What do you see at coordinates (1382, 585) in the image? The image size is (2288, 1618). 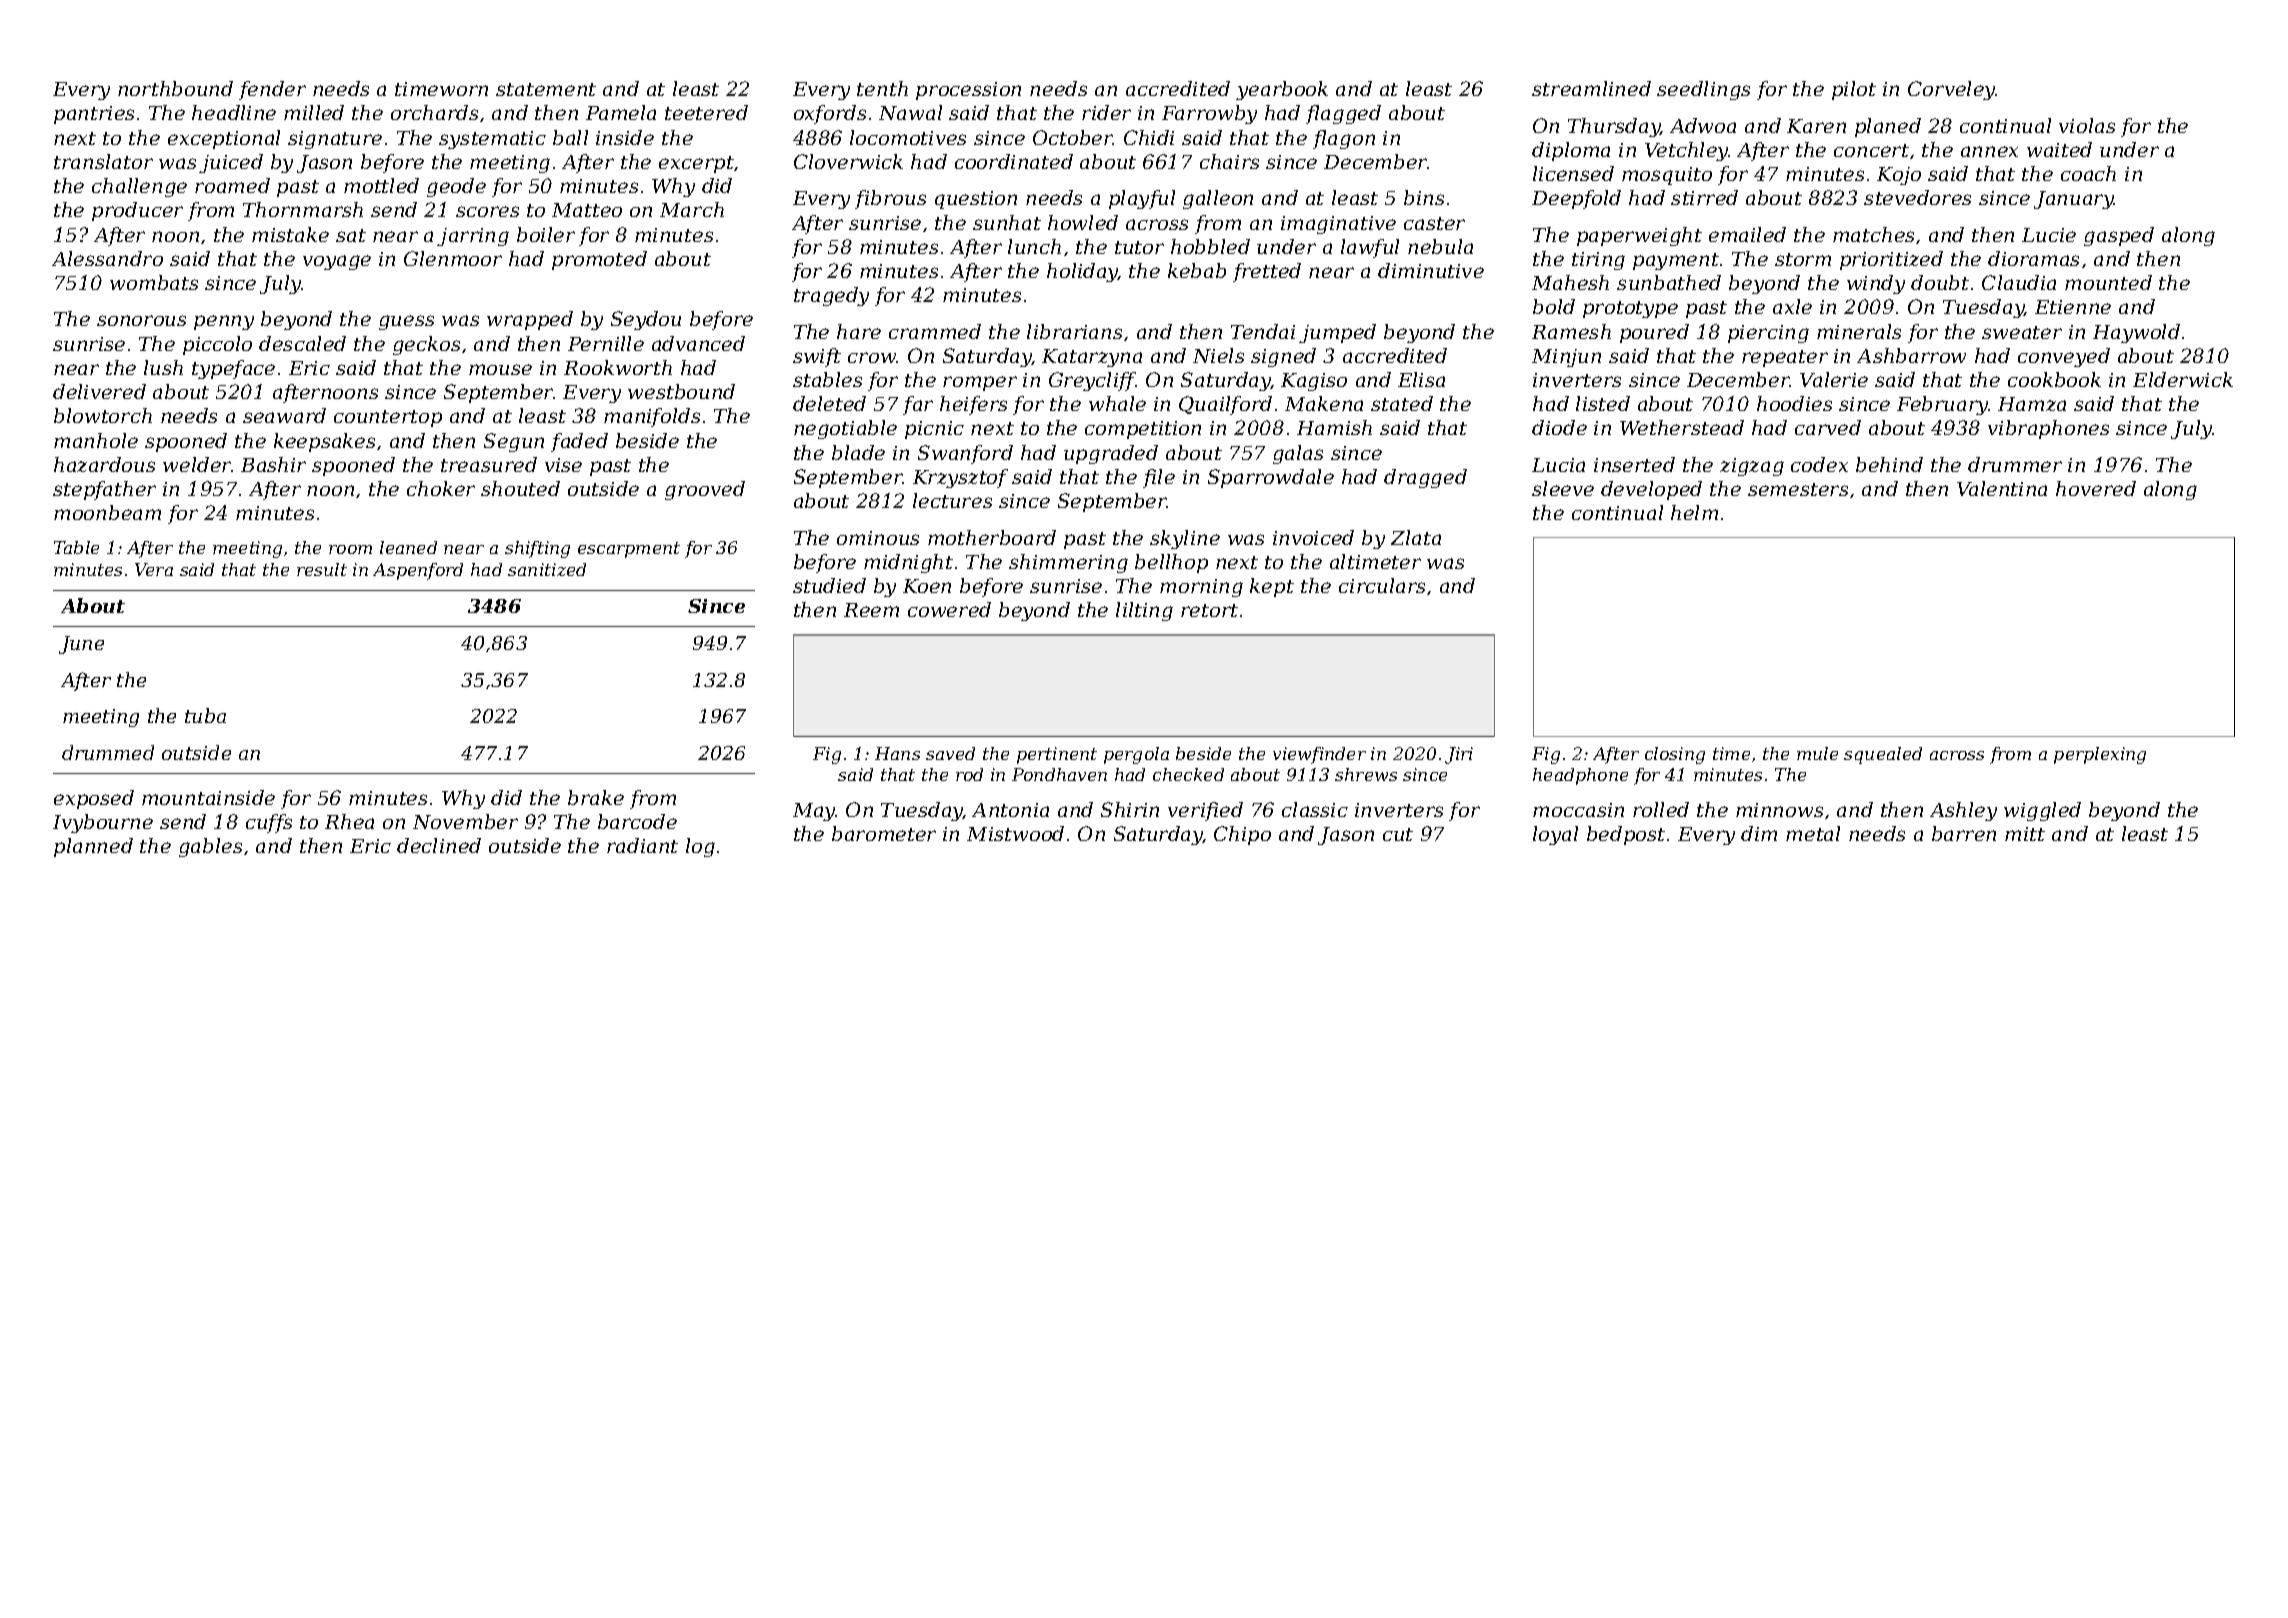 I see `circulars` at bounding box center [1382, 585].
